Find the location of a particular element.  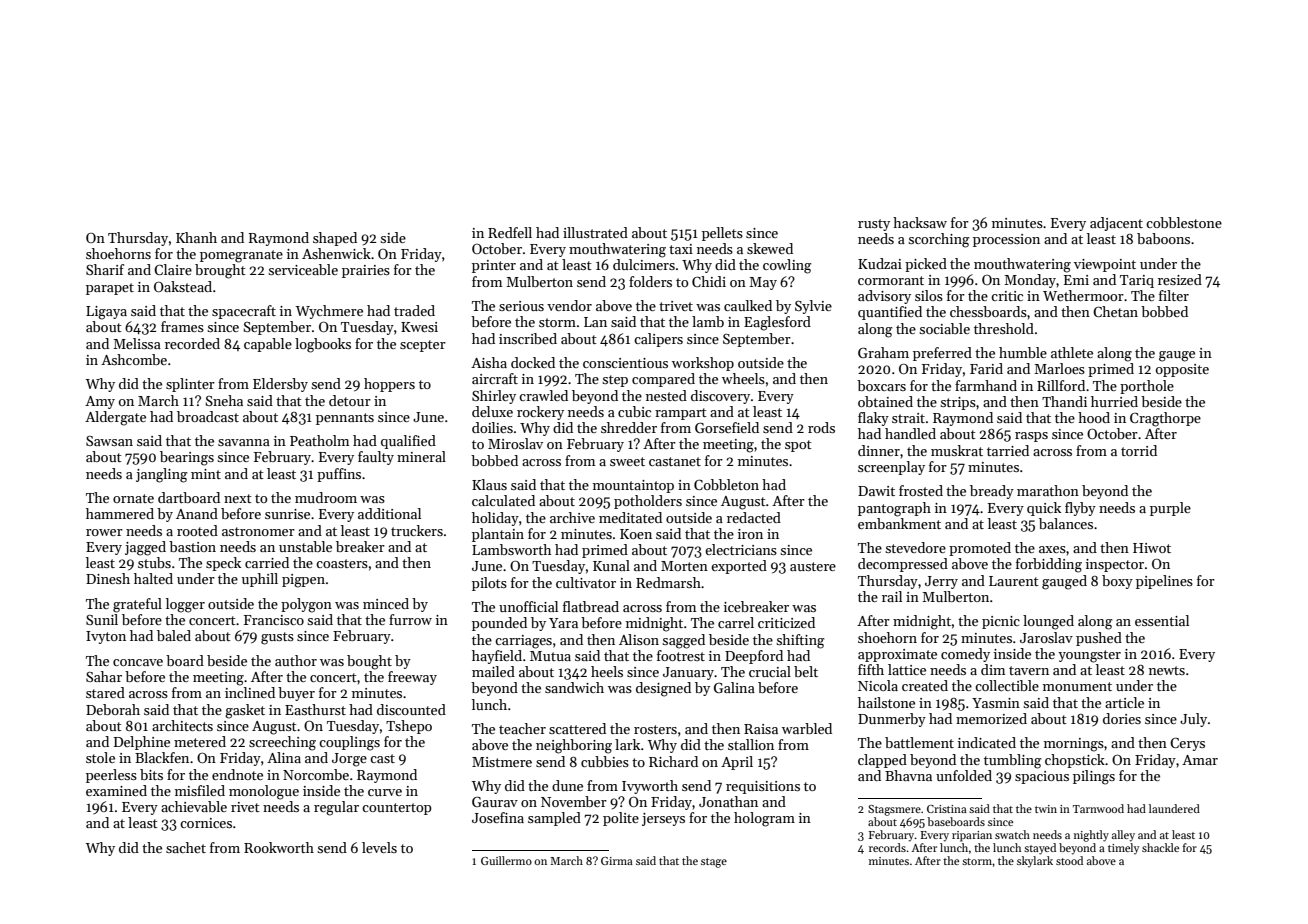

skewed is located at coordinates (770, 248).
